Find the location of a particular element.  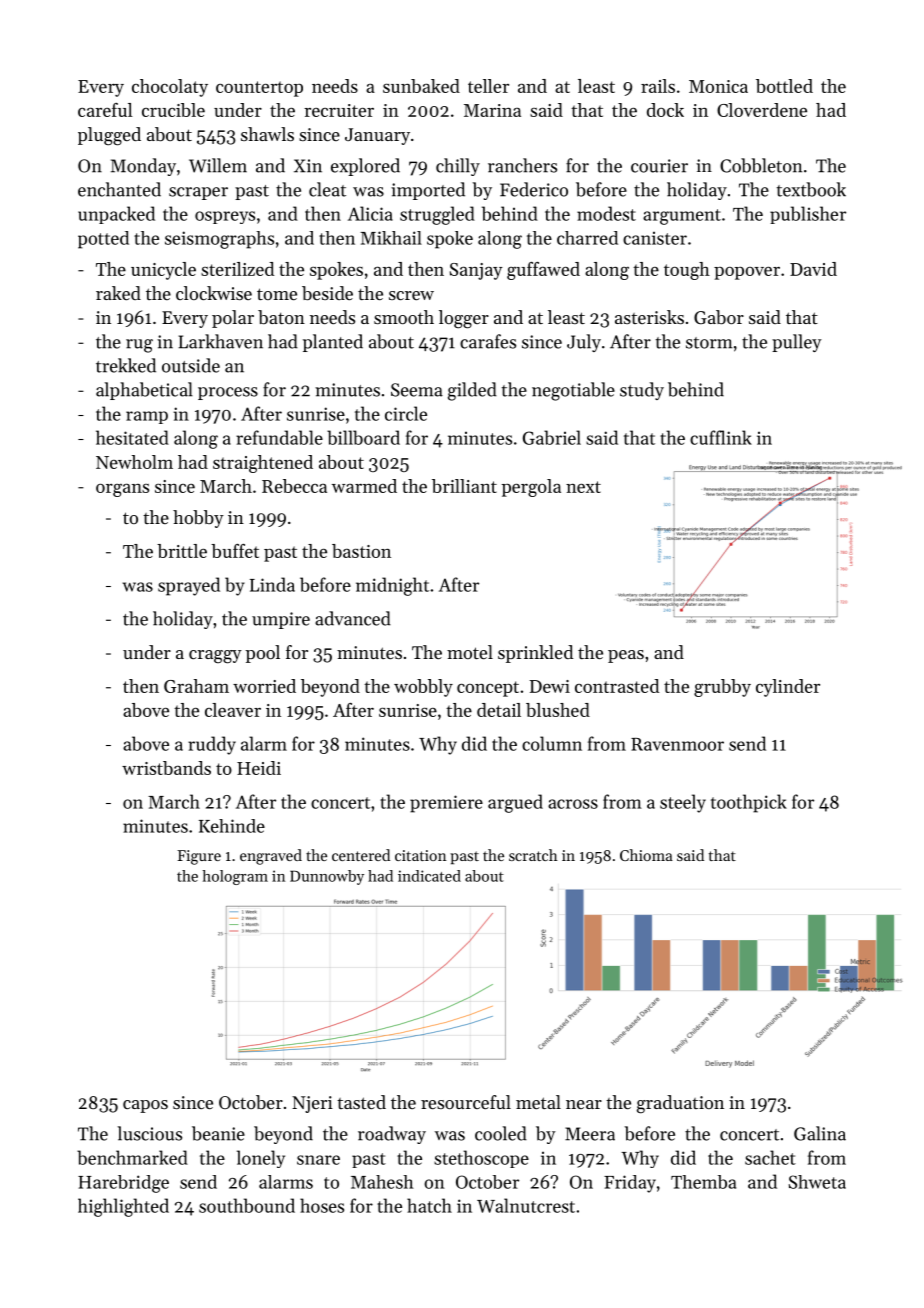

Harebridge is located at coordinates (123, 1184).
